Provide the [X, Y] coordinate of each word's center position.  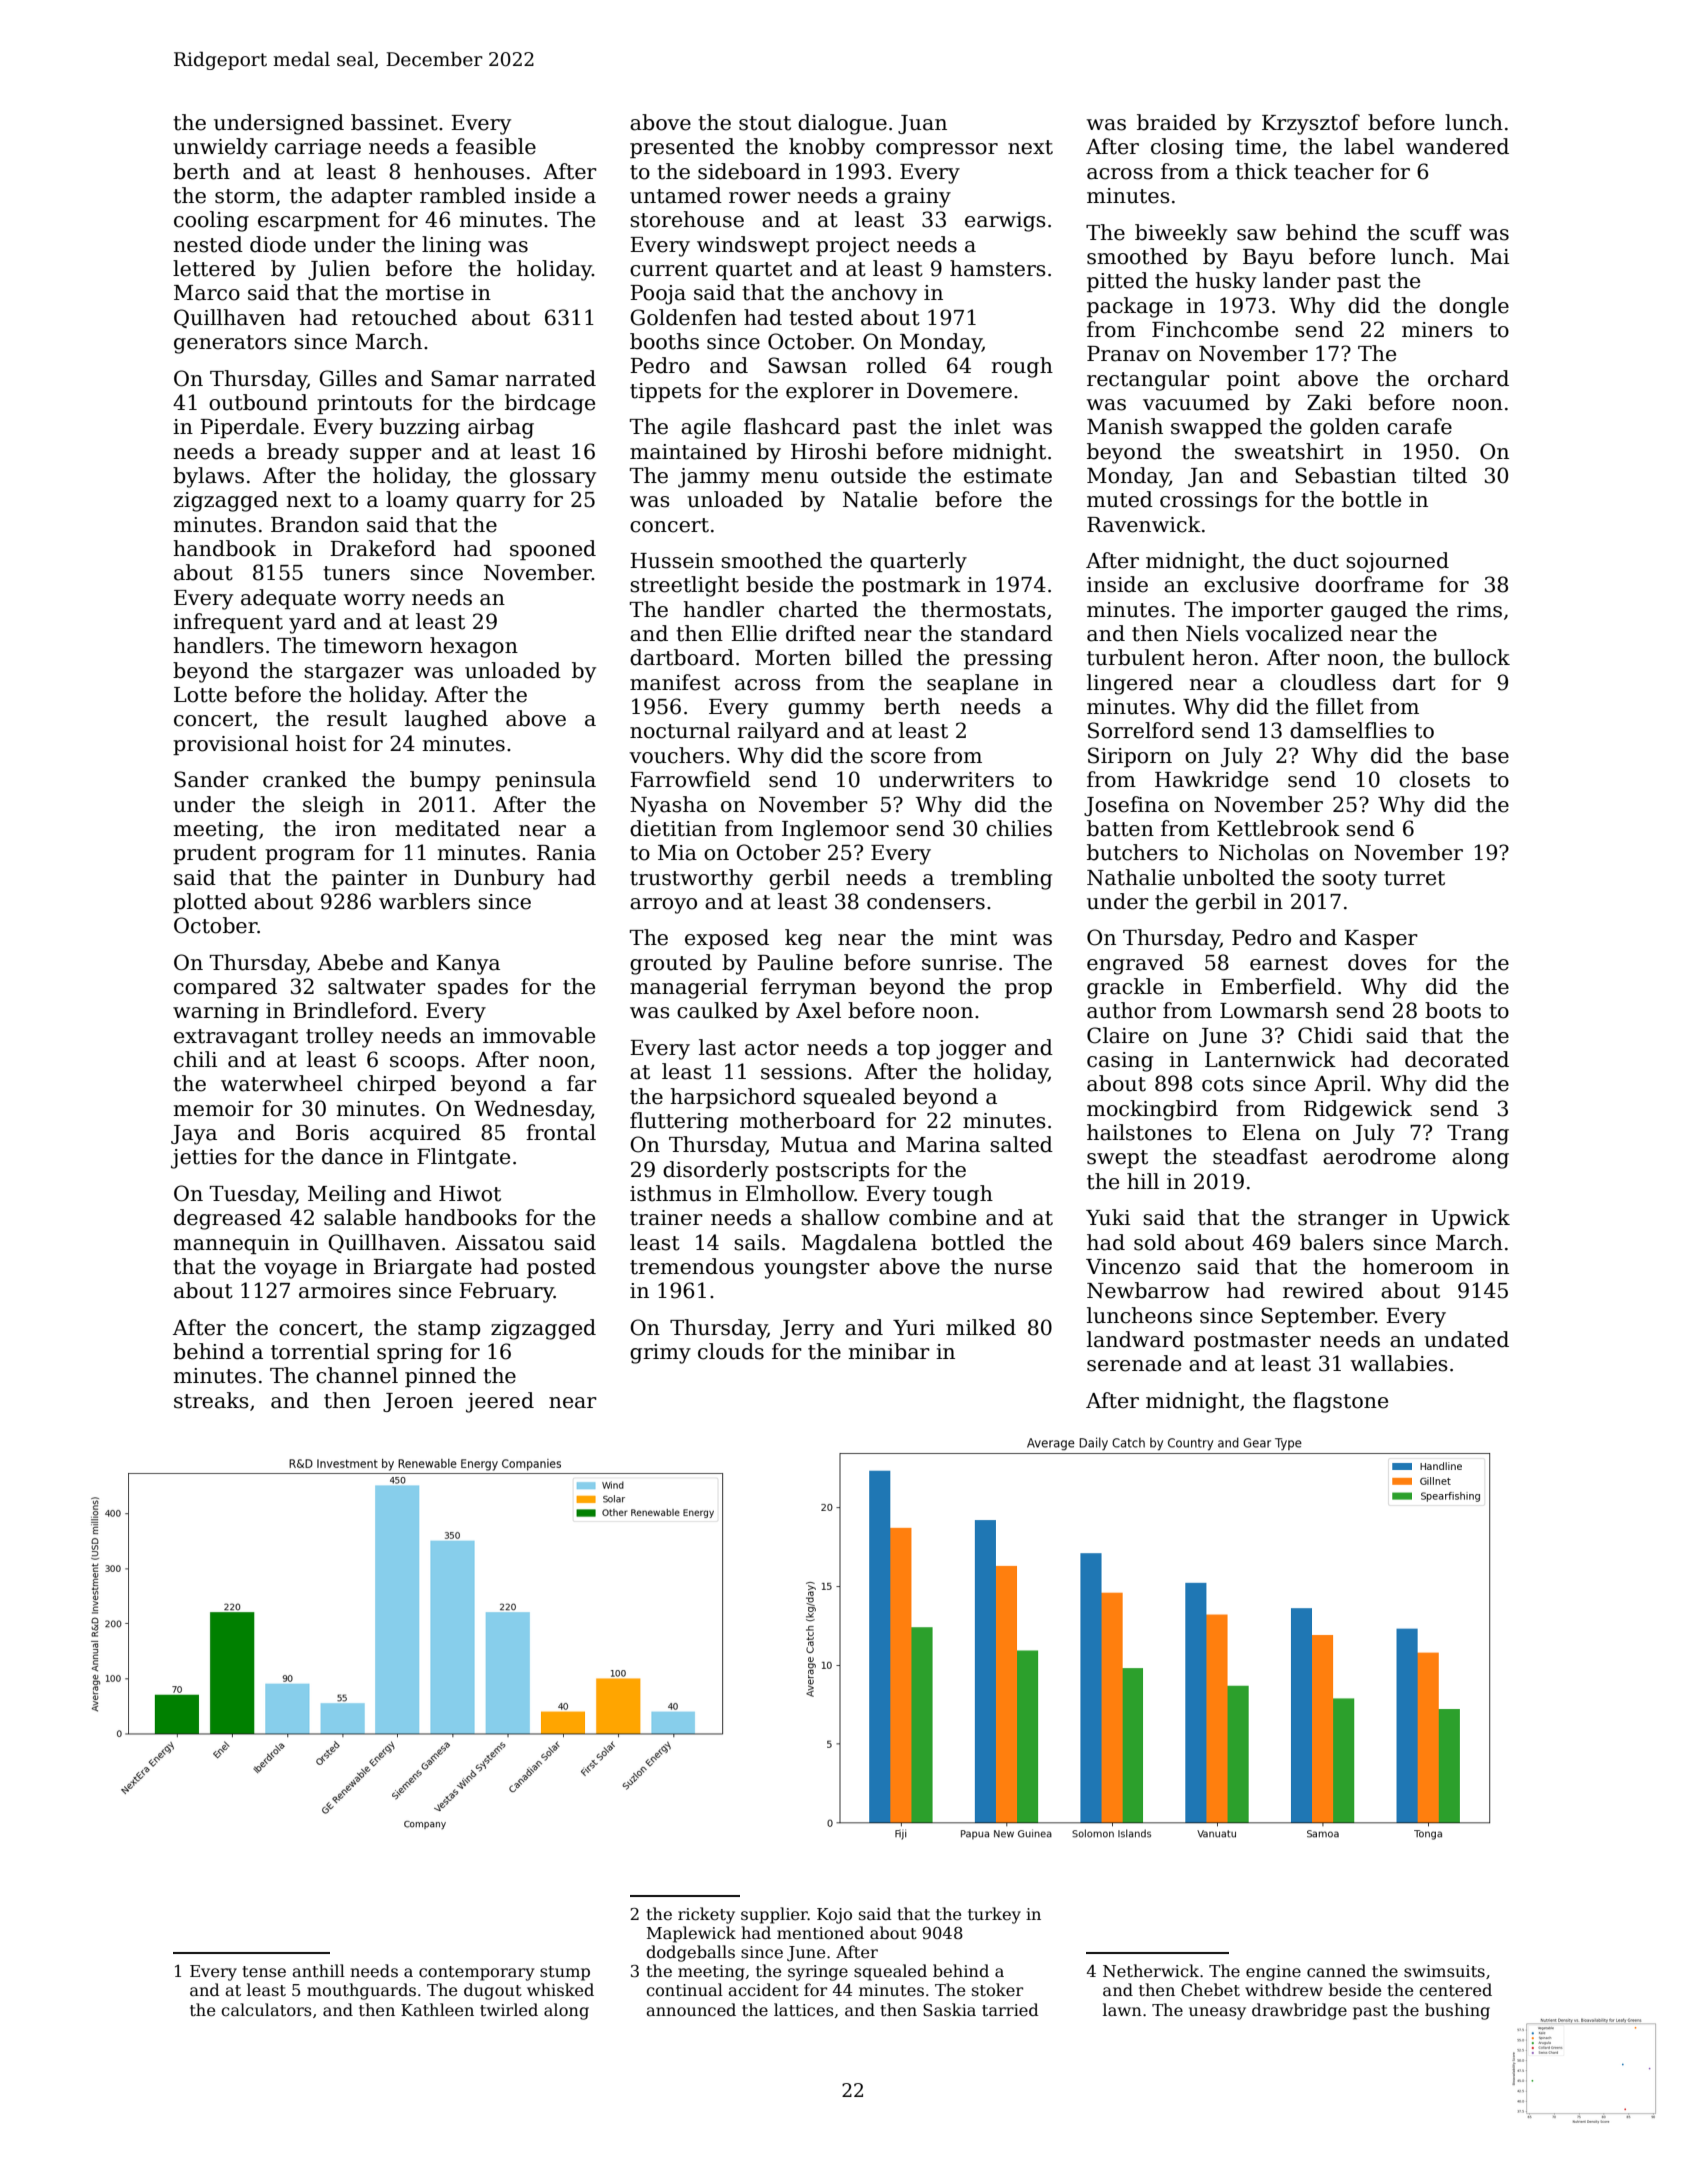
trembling [1001, 879]
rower [760, 198]
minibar [889, 1351]
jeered [500, 1402]
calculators [266, 2009]
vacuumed [1196, 402]
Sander [211, 779]
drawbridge [1299, 2011]
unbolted [1229, 877]
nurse [1023, 1269]
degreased [228, 1219]
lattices [804, 2010]
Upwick [1470, 1219]
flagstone [1340, 1402]
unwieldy [220, 148]
